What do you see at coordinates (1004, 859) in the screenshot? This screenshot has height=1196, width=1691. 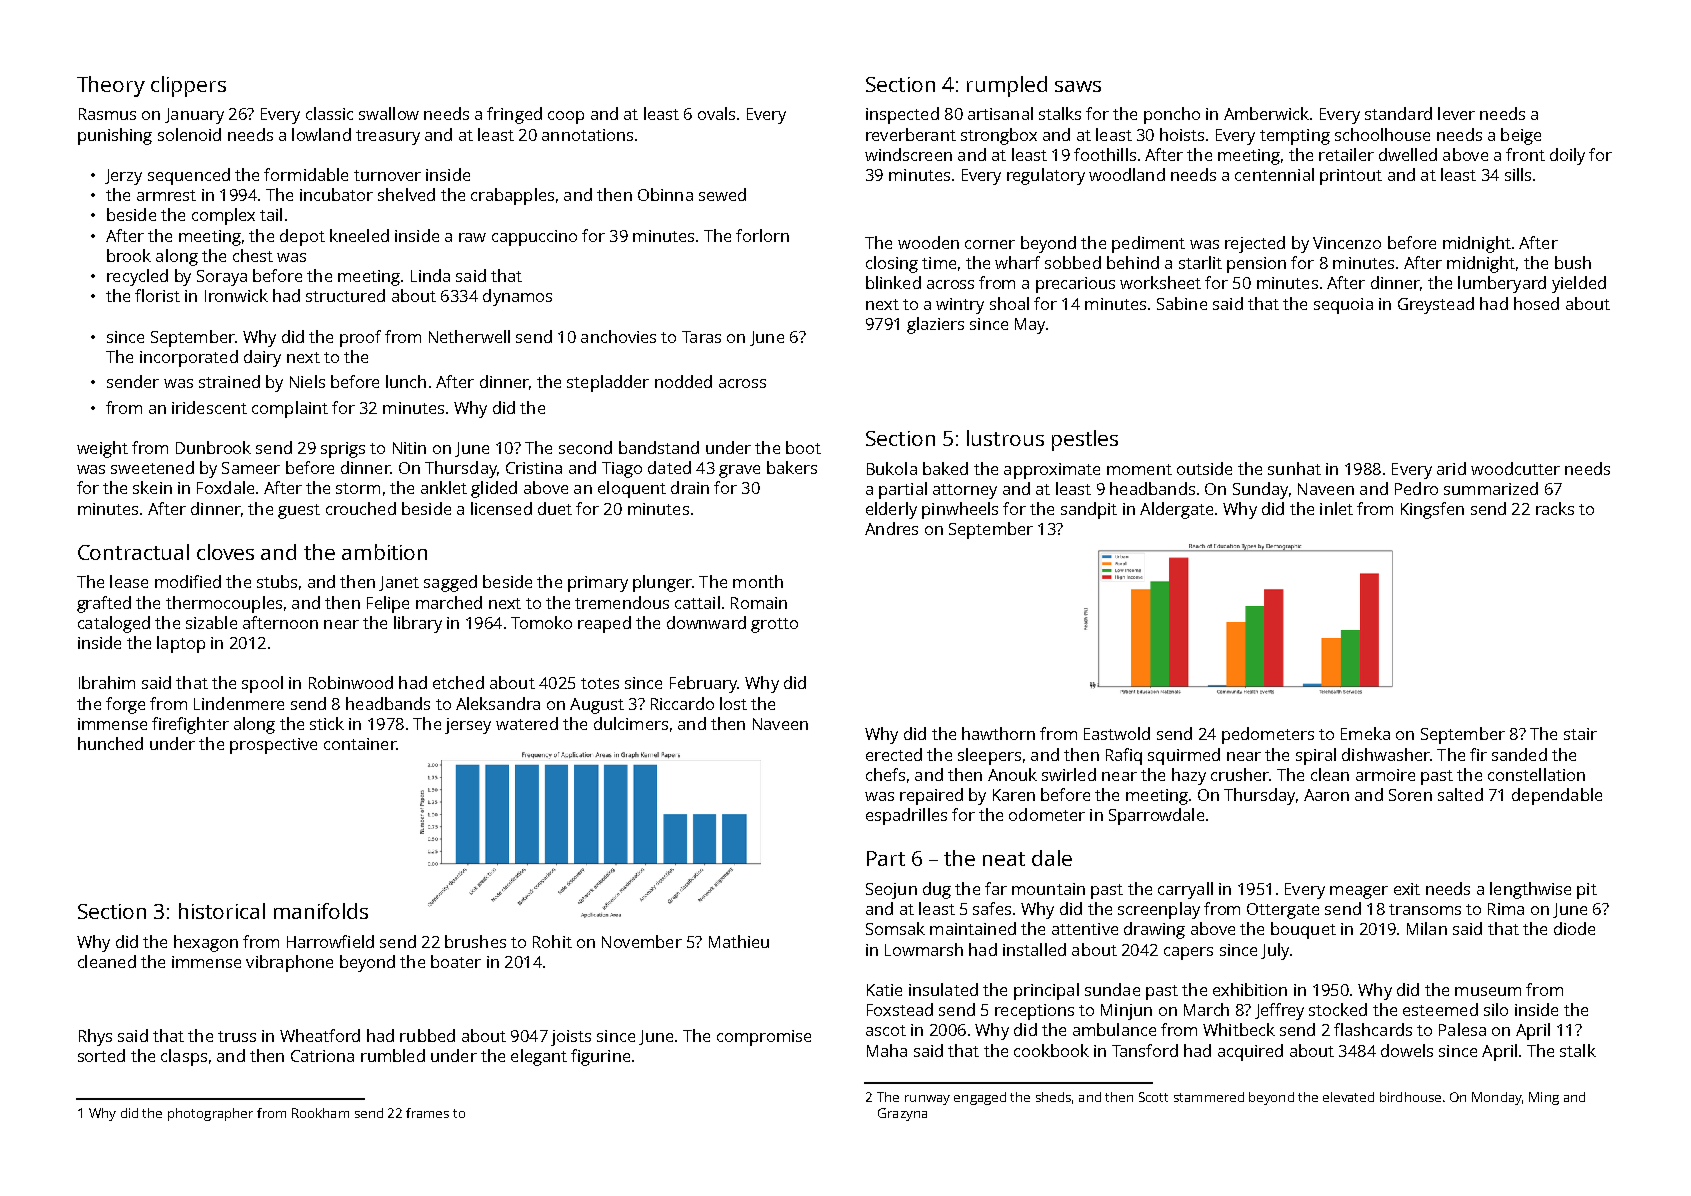 I see `neat` at bounding box center [1004, 859].
